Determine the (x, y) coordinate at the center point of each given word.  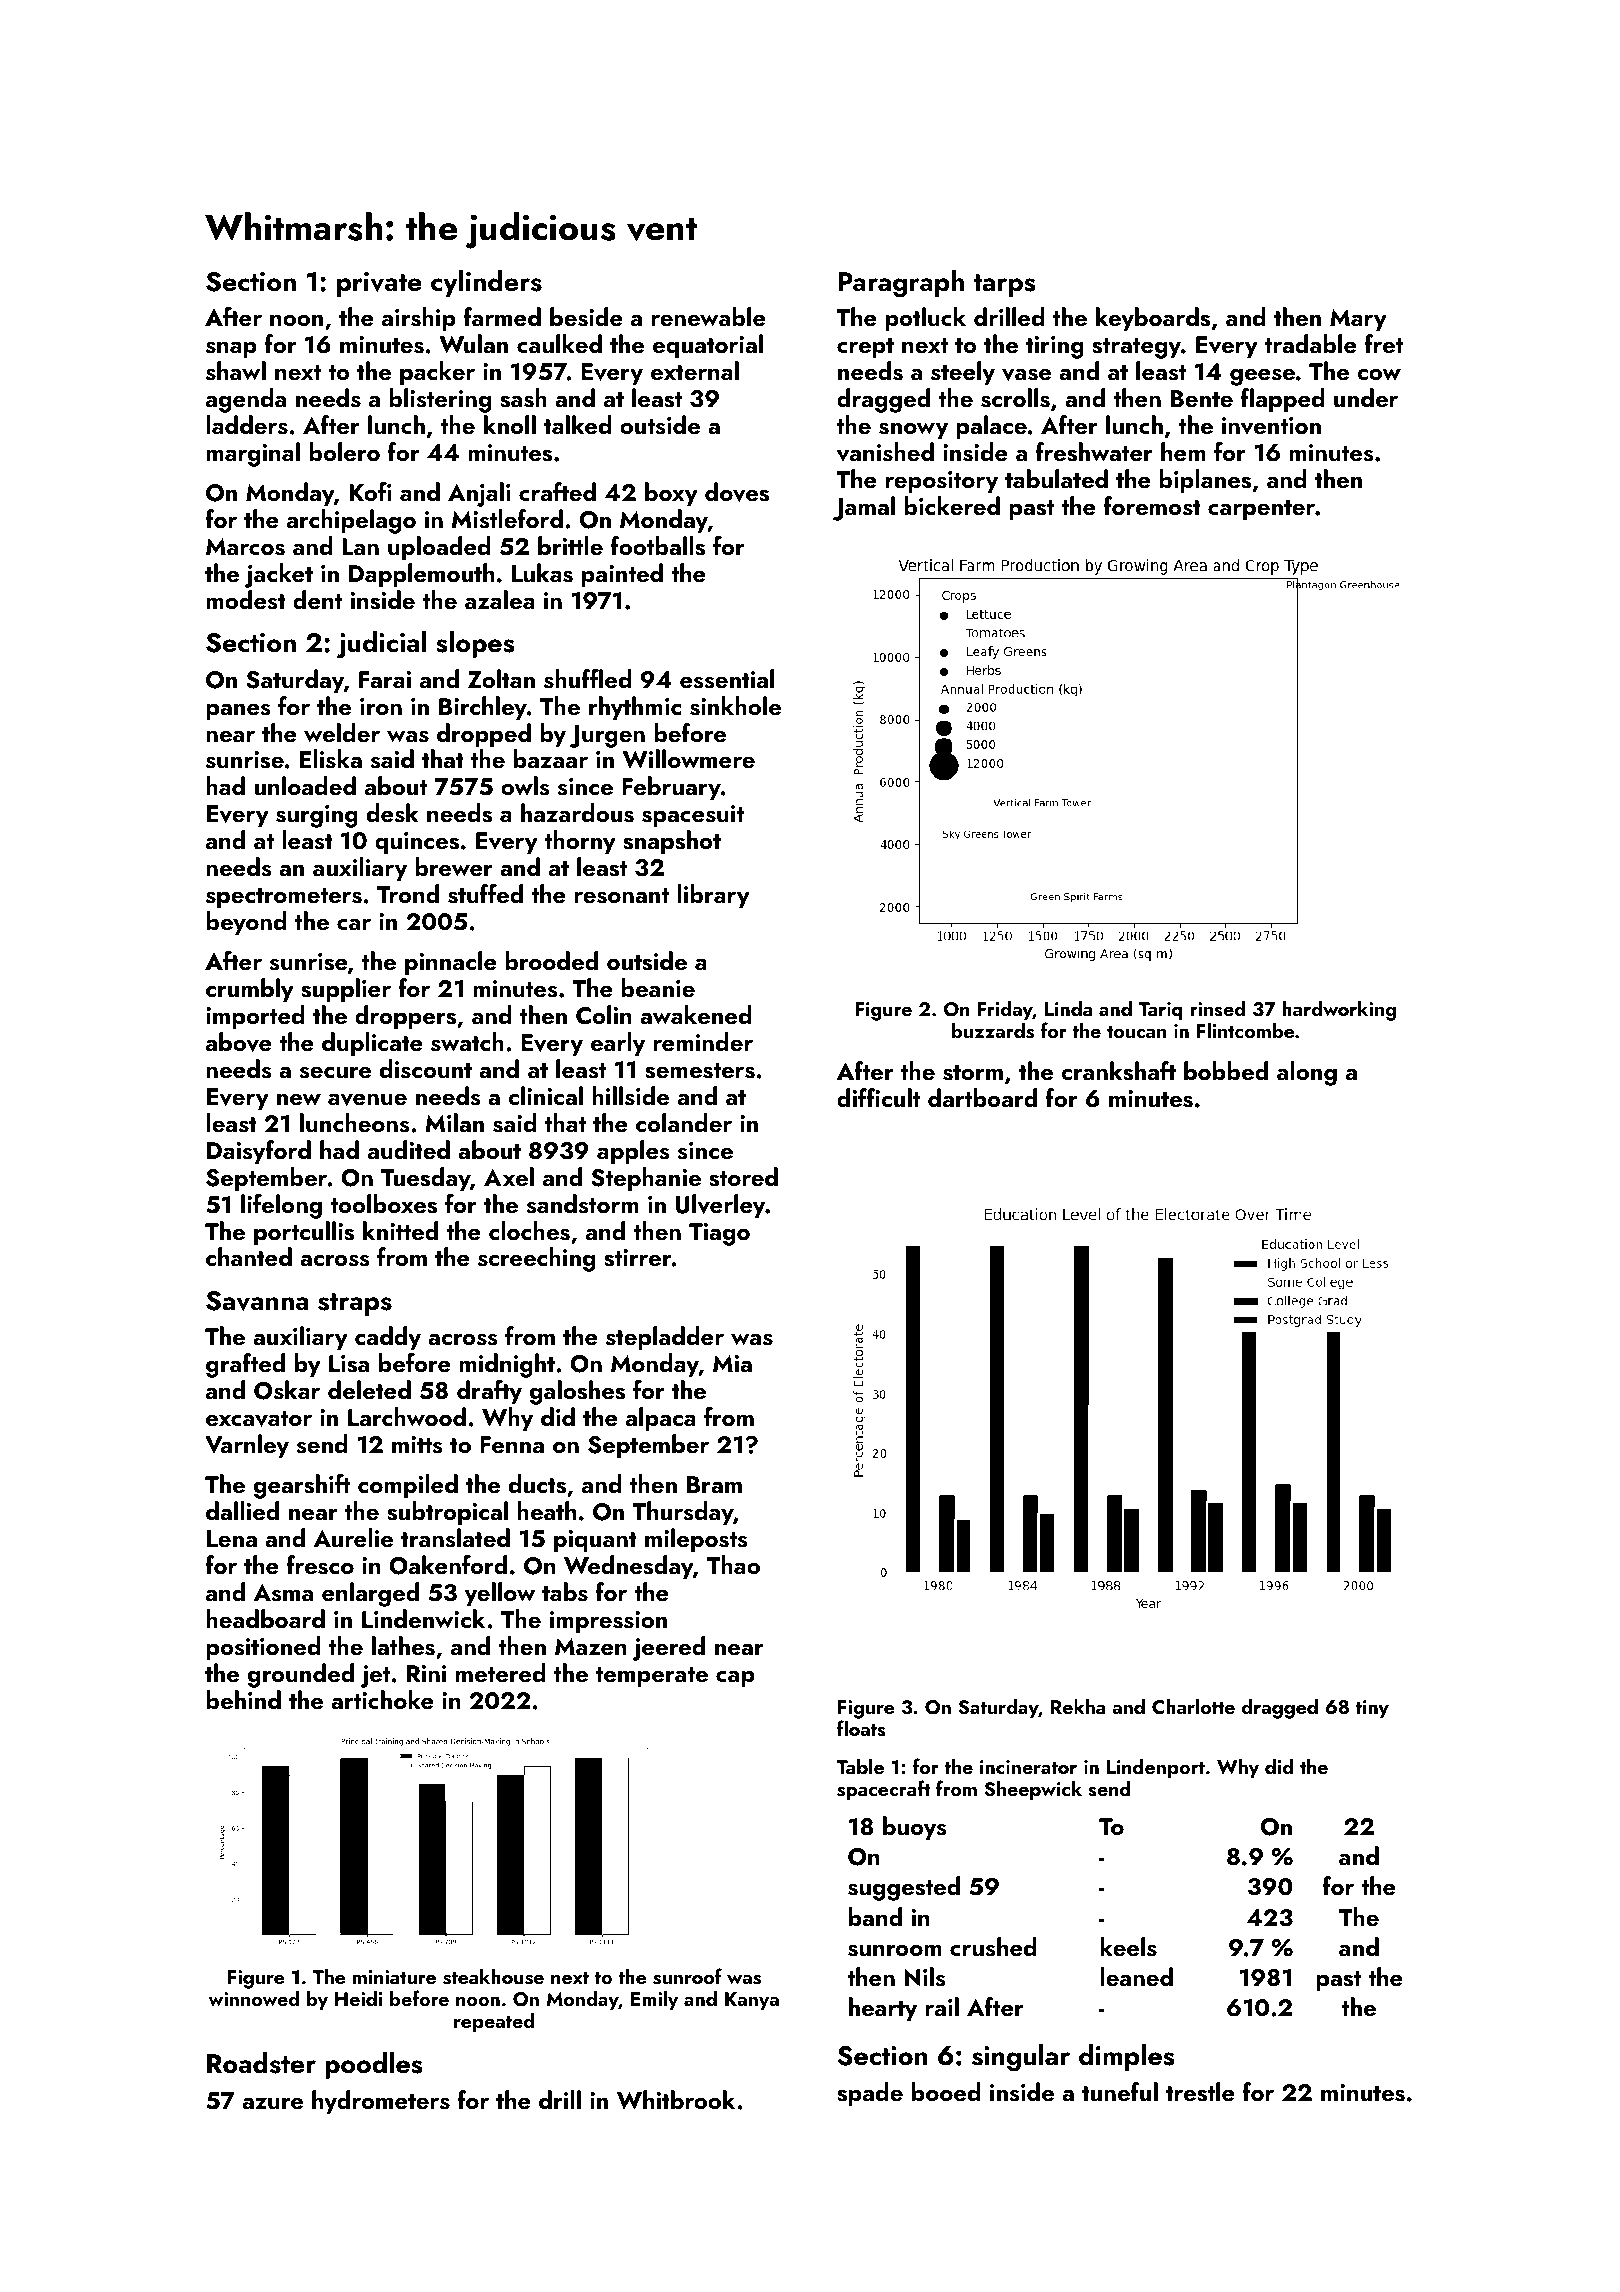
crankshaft (1118, 1071)
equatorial (708, 346)
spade (870, 2094)
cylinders (486, 283)
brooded (551, 960)
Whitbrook (676, 2100)
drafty (489, 1392)
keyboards (1153, 319)
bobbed (1226, 1070)
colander (684, 1122)
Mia (732, 1363)
